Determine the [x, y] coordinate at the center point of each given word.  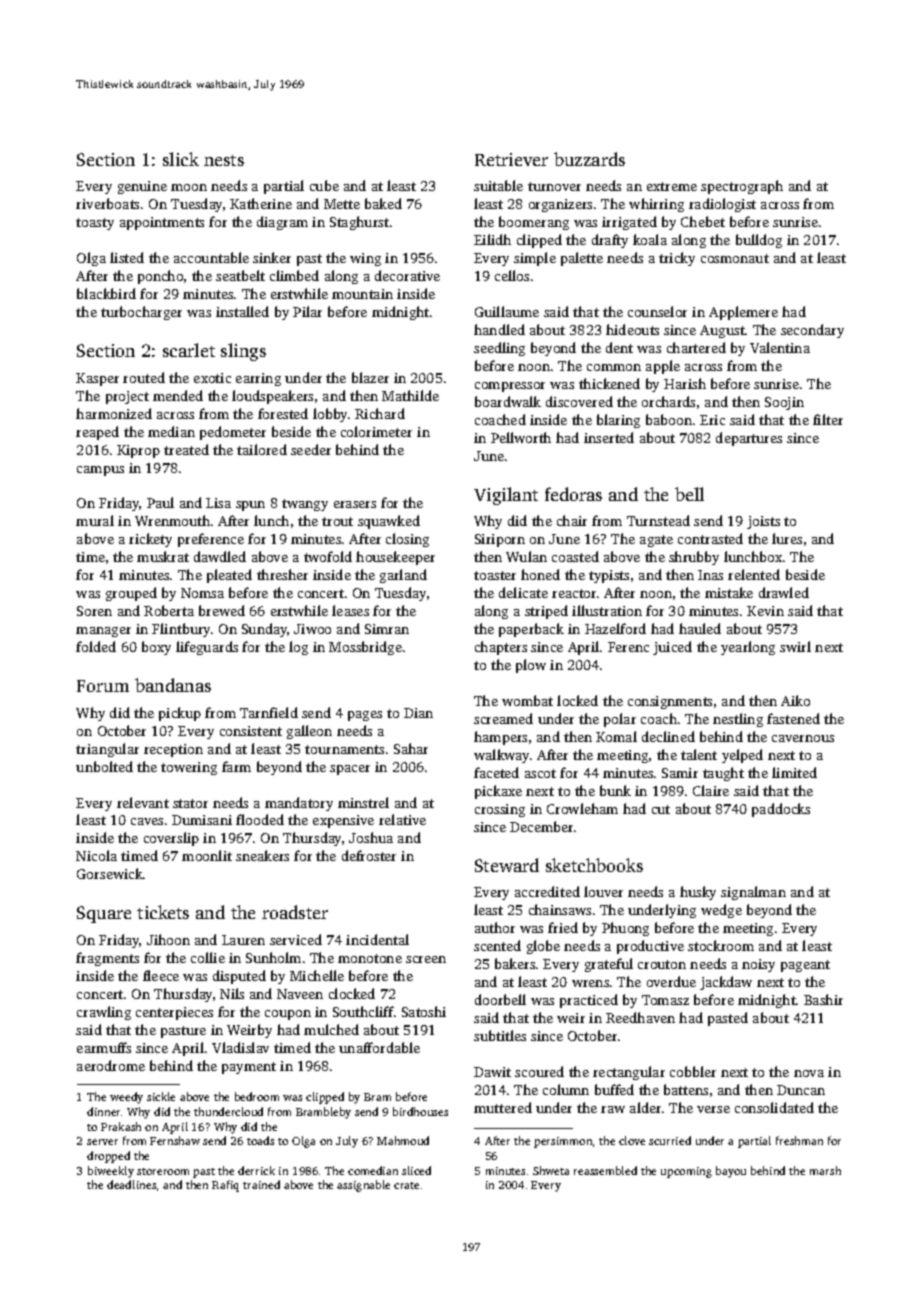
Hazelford [615, 628]
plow [531, 666]
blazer [370, 377]
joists [763, 522]
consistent [251, 731]
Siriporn [500, 540]
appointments [162, 223]
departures [749, 439]
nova [809, 1073]
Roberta [169, 610]
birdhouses [420, 1111]
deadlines [131, 1184]
